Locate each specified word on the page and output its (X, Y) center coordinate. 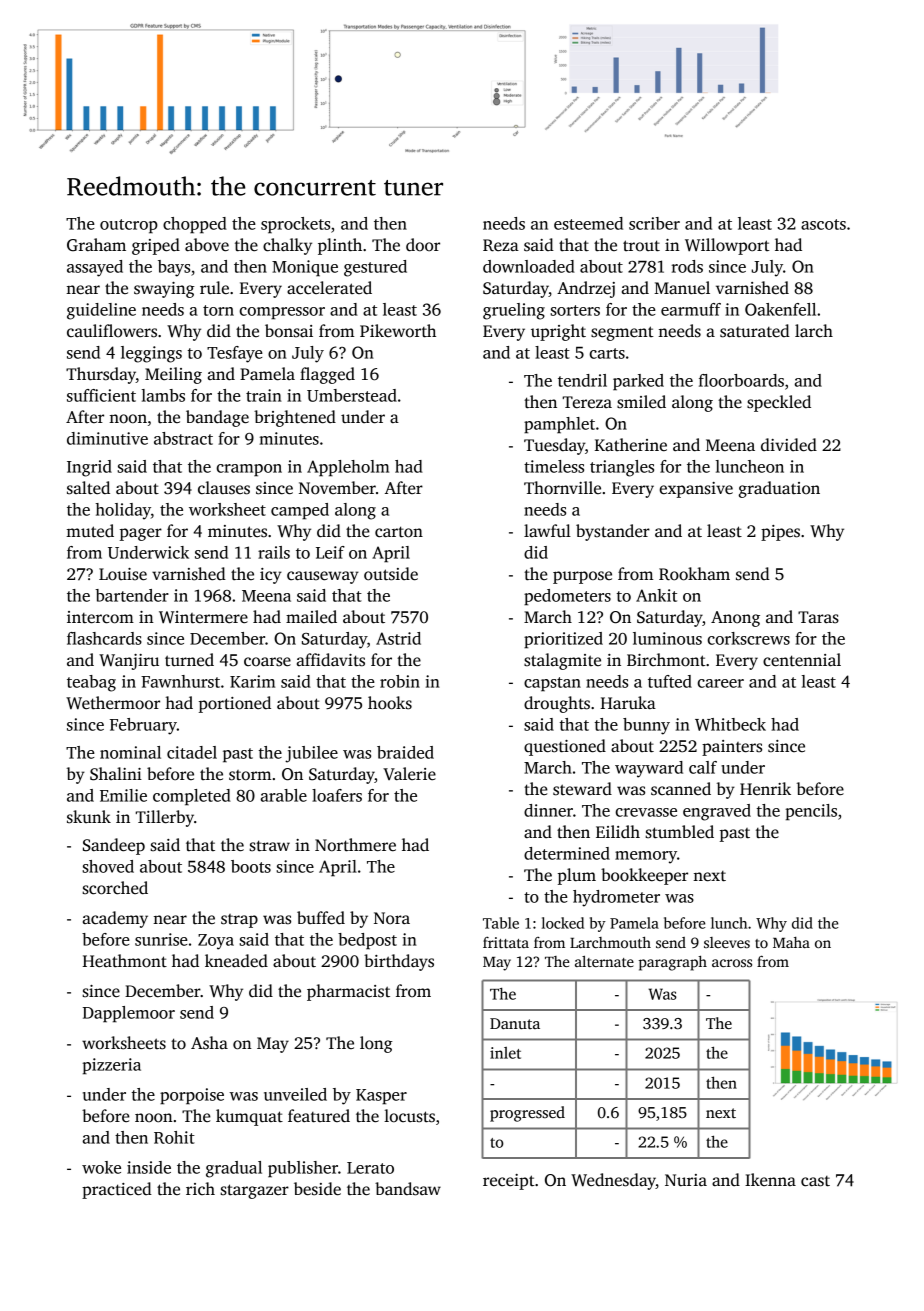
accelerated (329, 288)
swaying (164, 290)
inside (149, 1167)
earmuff (691, 309)
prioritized (563, 640)
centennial (802, 660)
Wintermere (203, 617)
